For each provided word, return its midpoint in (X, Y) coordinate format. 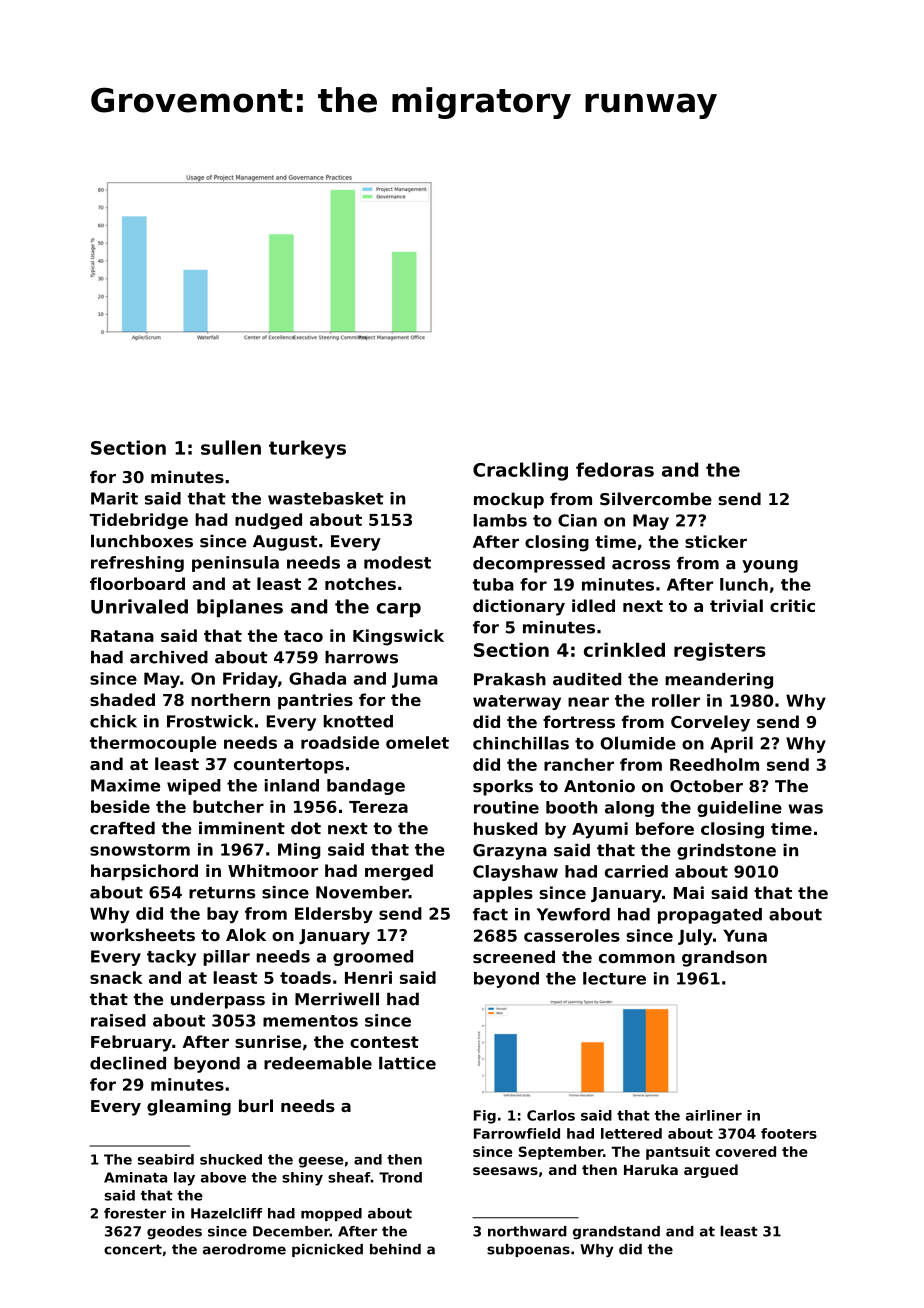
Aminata (135, 1177)
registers (720, 652)
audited (587, 679)
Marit (114, 498)
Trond (400, 1177)
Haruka (651, 1169)
